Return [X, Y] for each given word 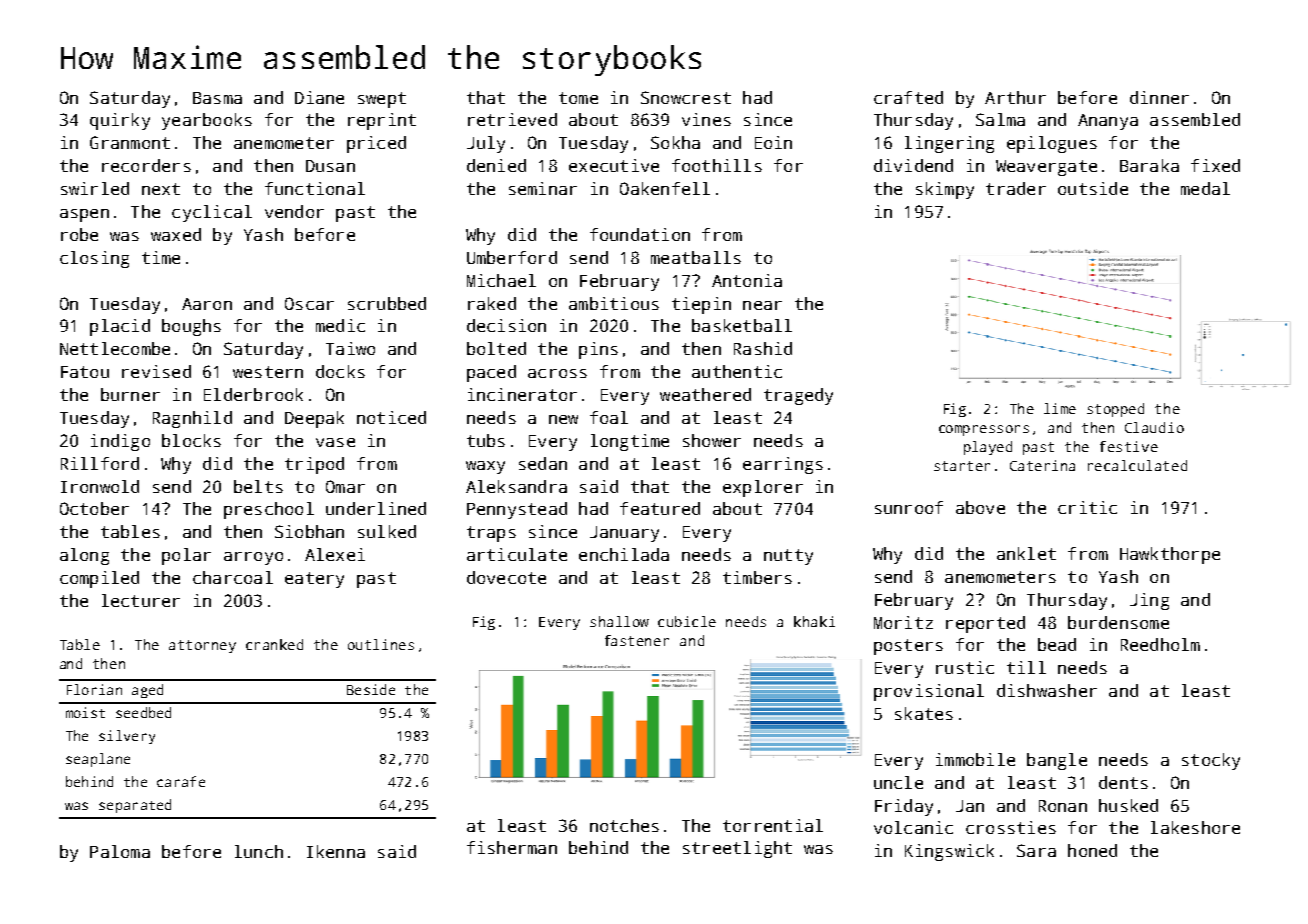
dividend [913, 165]
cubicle [687, 621]
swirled [95, 188]
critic [1087, 507]
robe [79, 234]
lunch [259, 851]
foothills [717, 165]
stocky [1211, 761]
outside [1093, 188]
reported [985, 624]
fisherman [512, 847]
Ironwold [100, 486]
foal [609, 417]
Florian [94, 689]
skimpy [945, 190]
